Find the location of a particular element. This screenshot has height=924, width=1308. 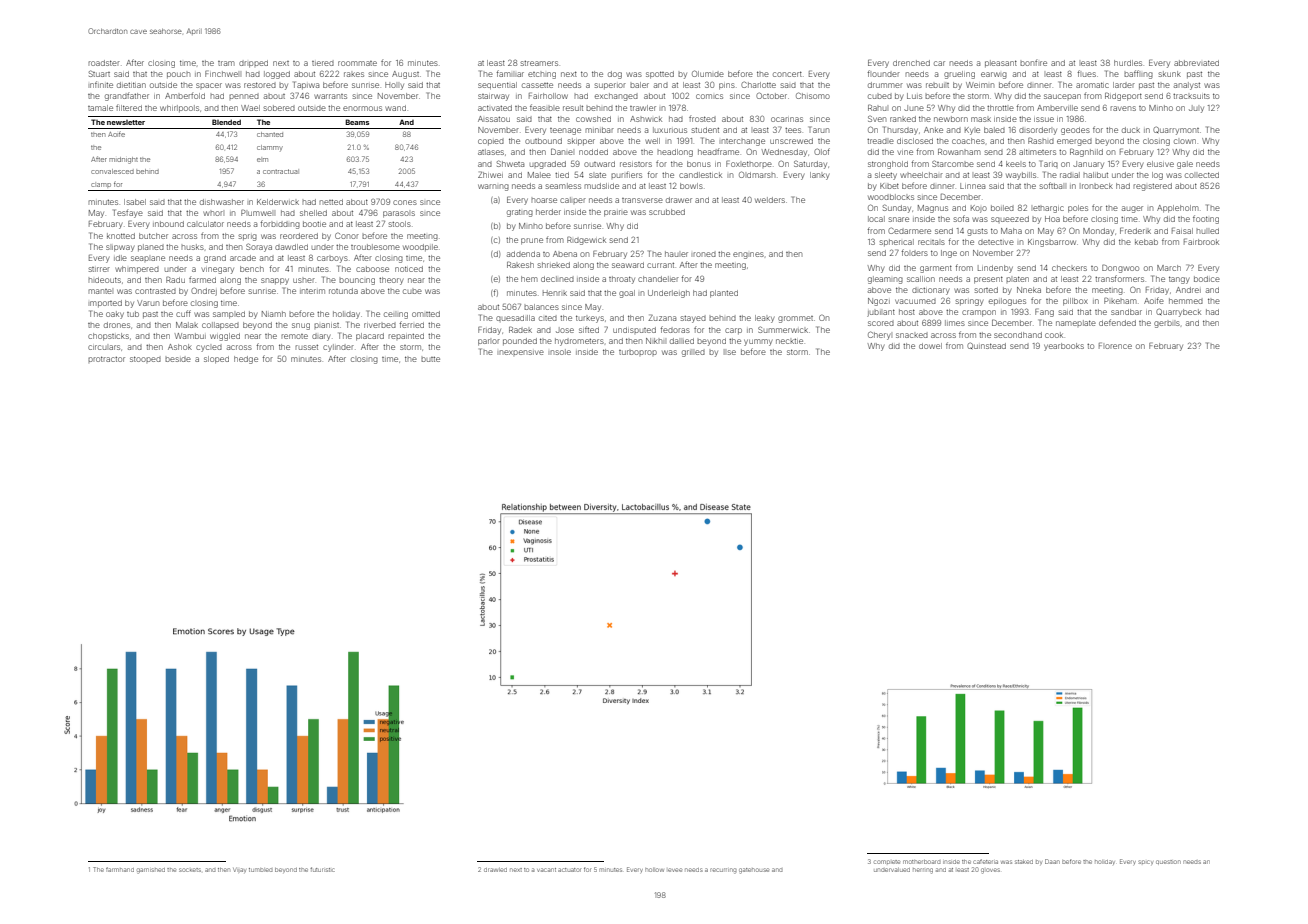

Isabel is located at coordinates (135, 202).
